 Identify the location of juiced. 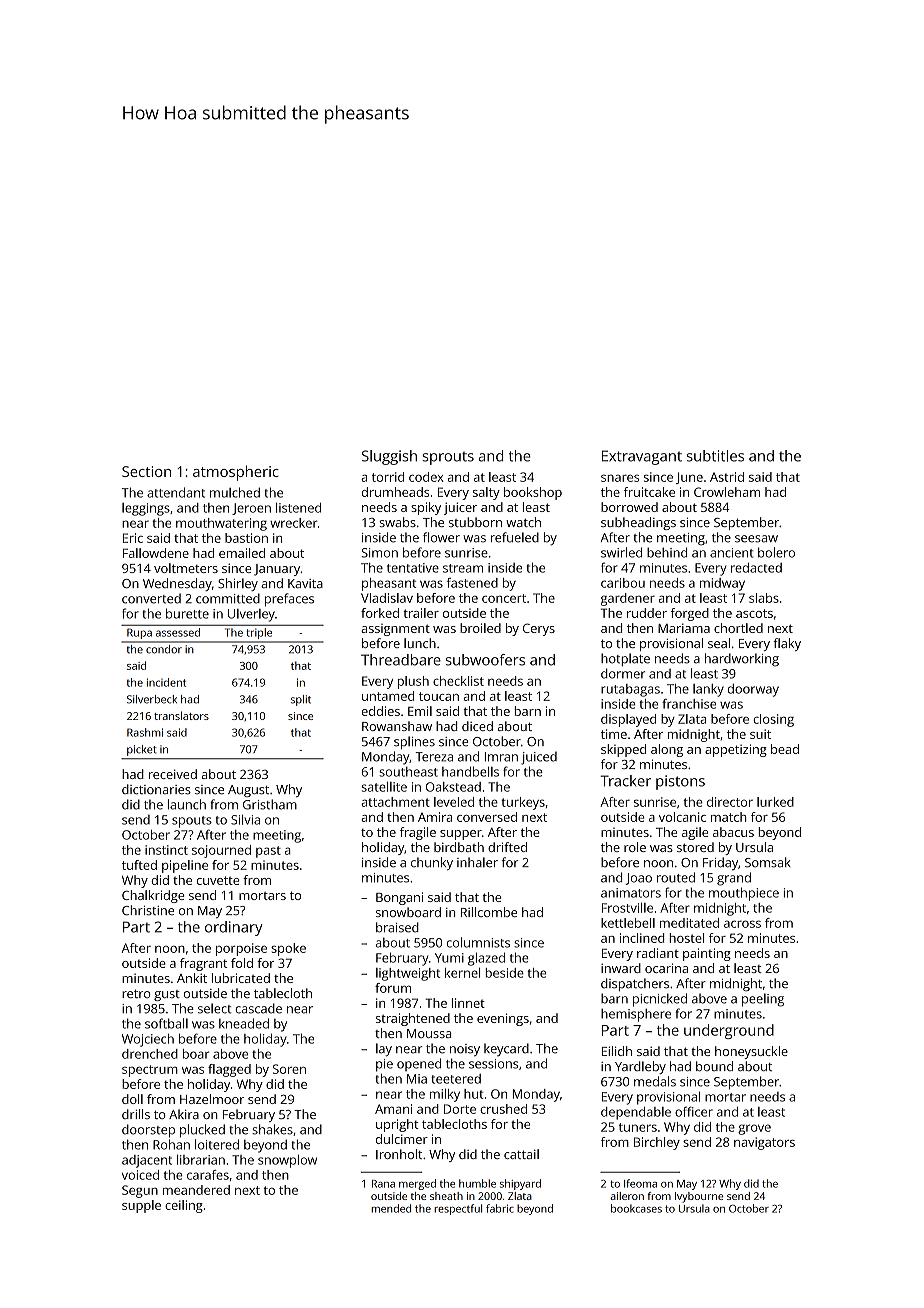
(539, 758).
